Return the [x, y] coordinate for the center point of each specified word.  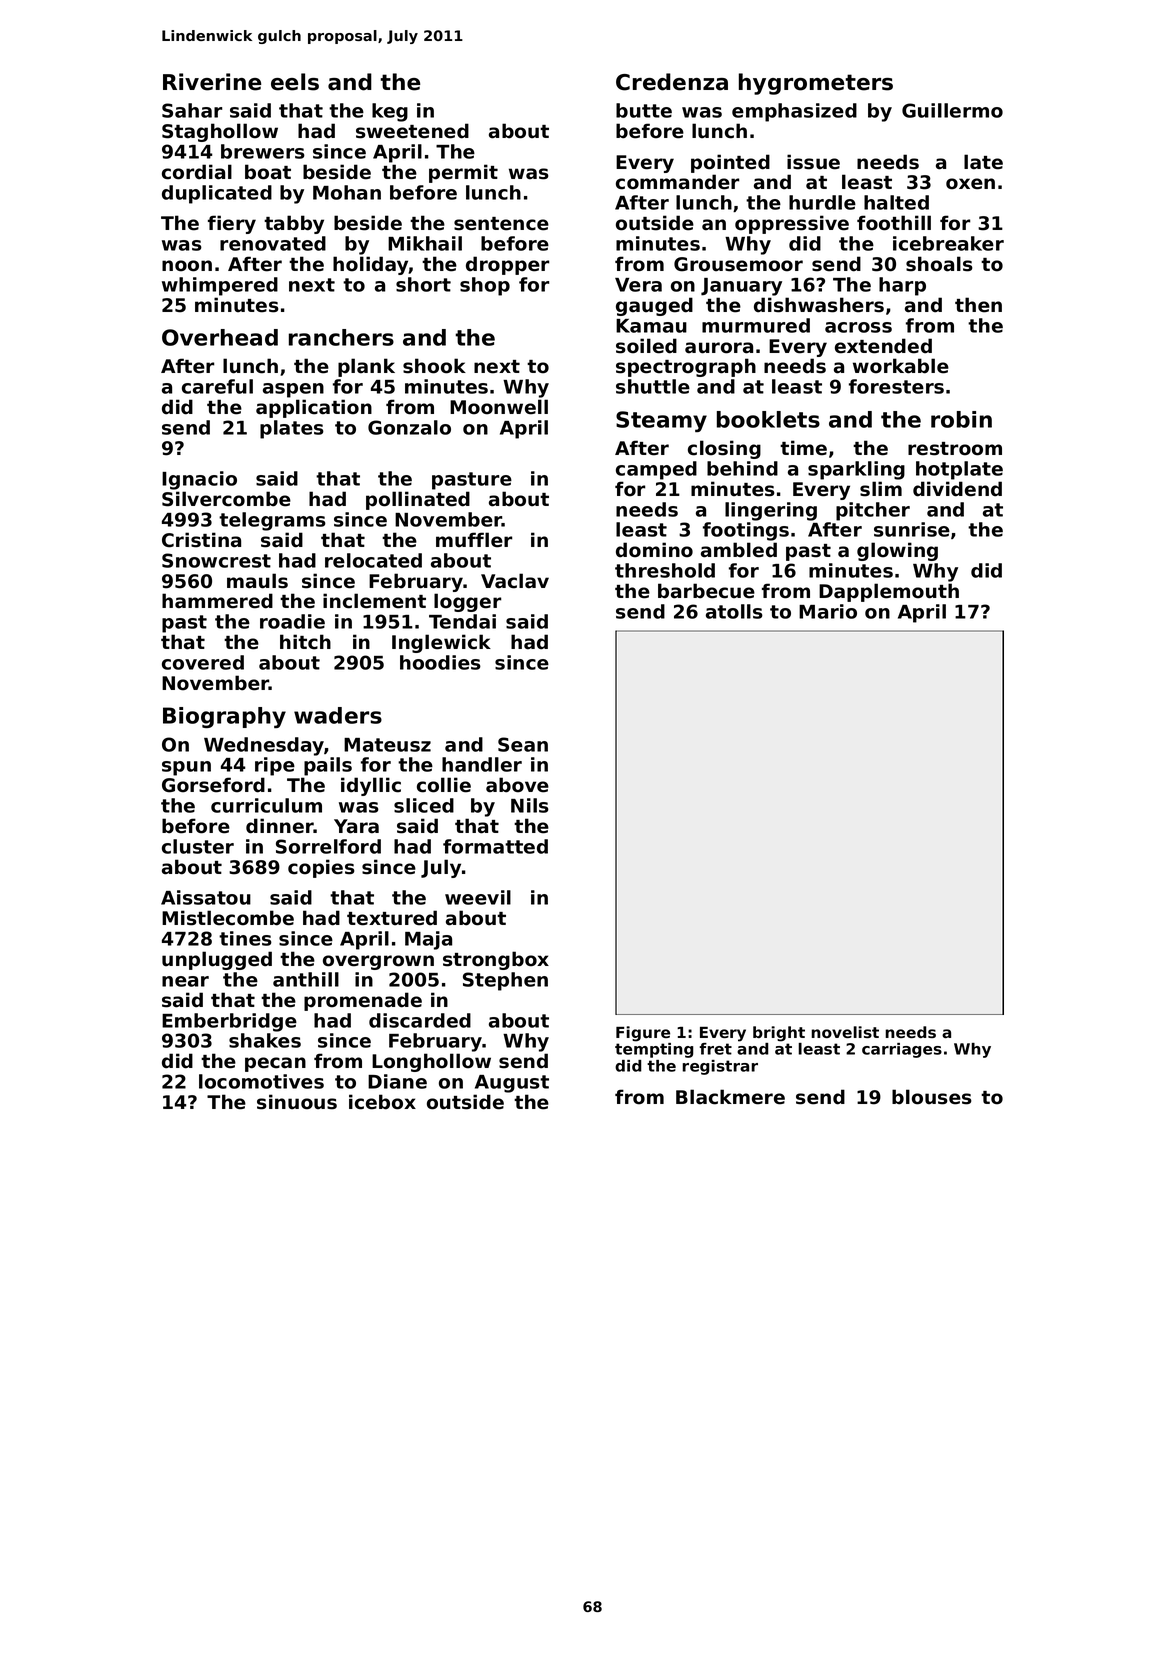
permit [463, 173]
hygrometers [816, 84]
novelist [845, 1032]
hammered [217, 601]
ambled [739, 550]
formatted [495, 846]
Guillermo [952, 110]
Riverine [212, 82]
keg [390, 112]
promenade [363, 1001]
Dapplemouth [889, 592]
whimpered [220, 286]
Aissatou [206, 897]
